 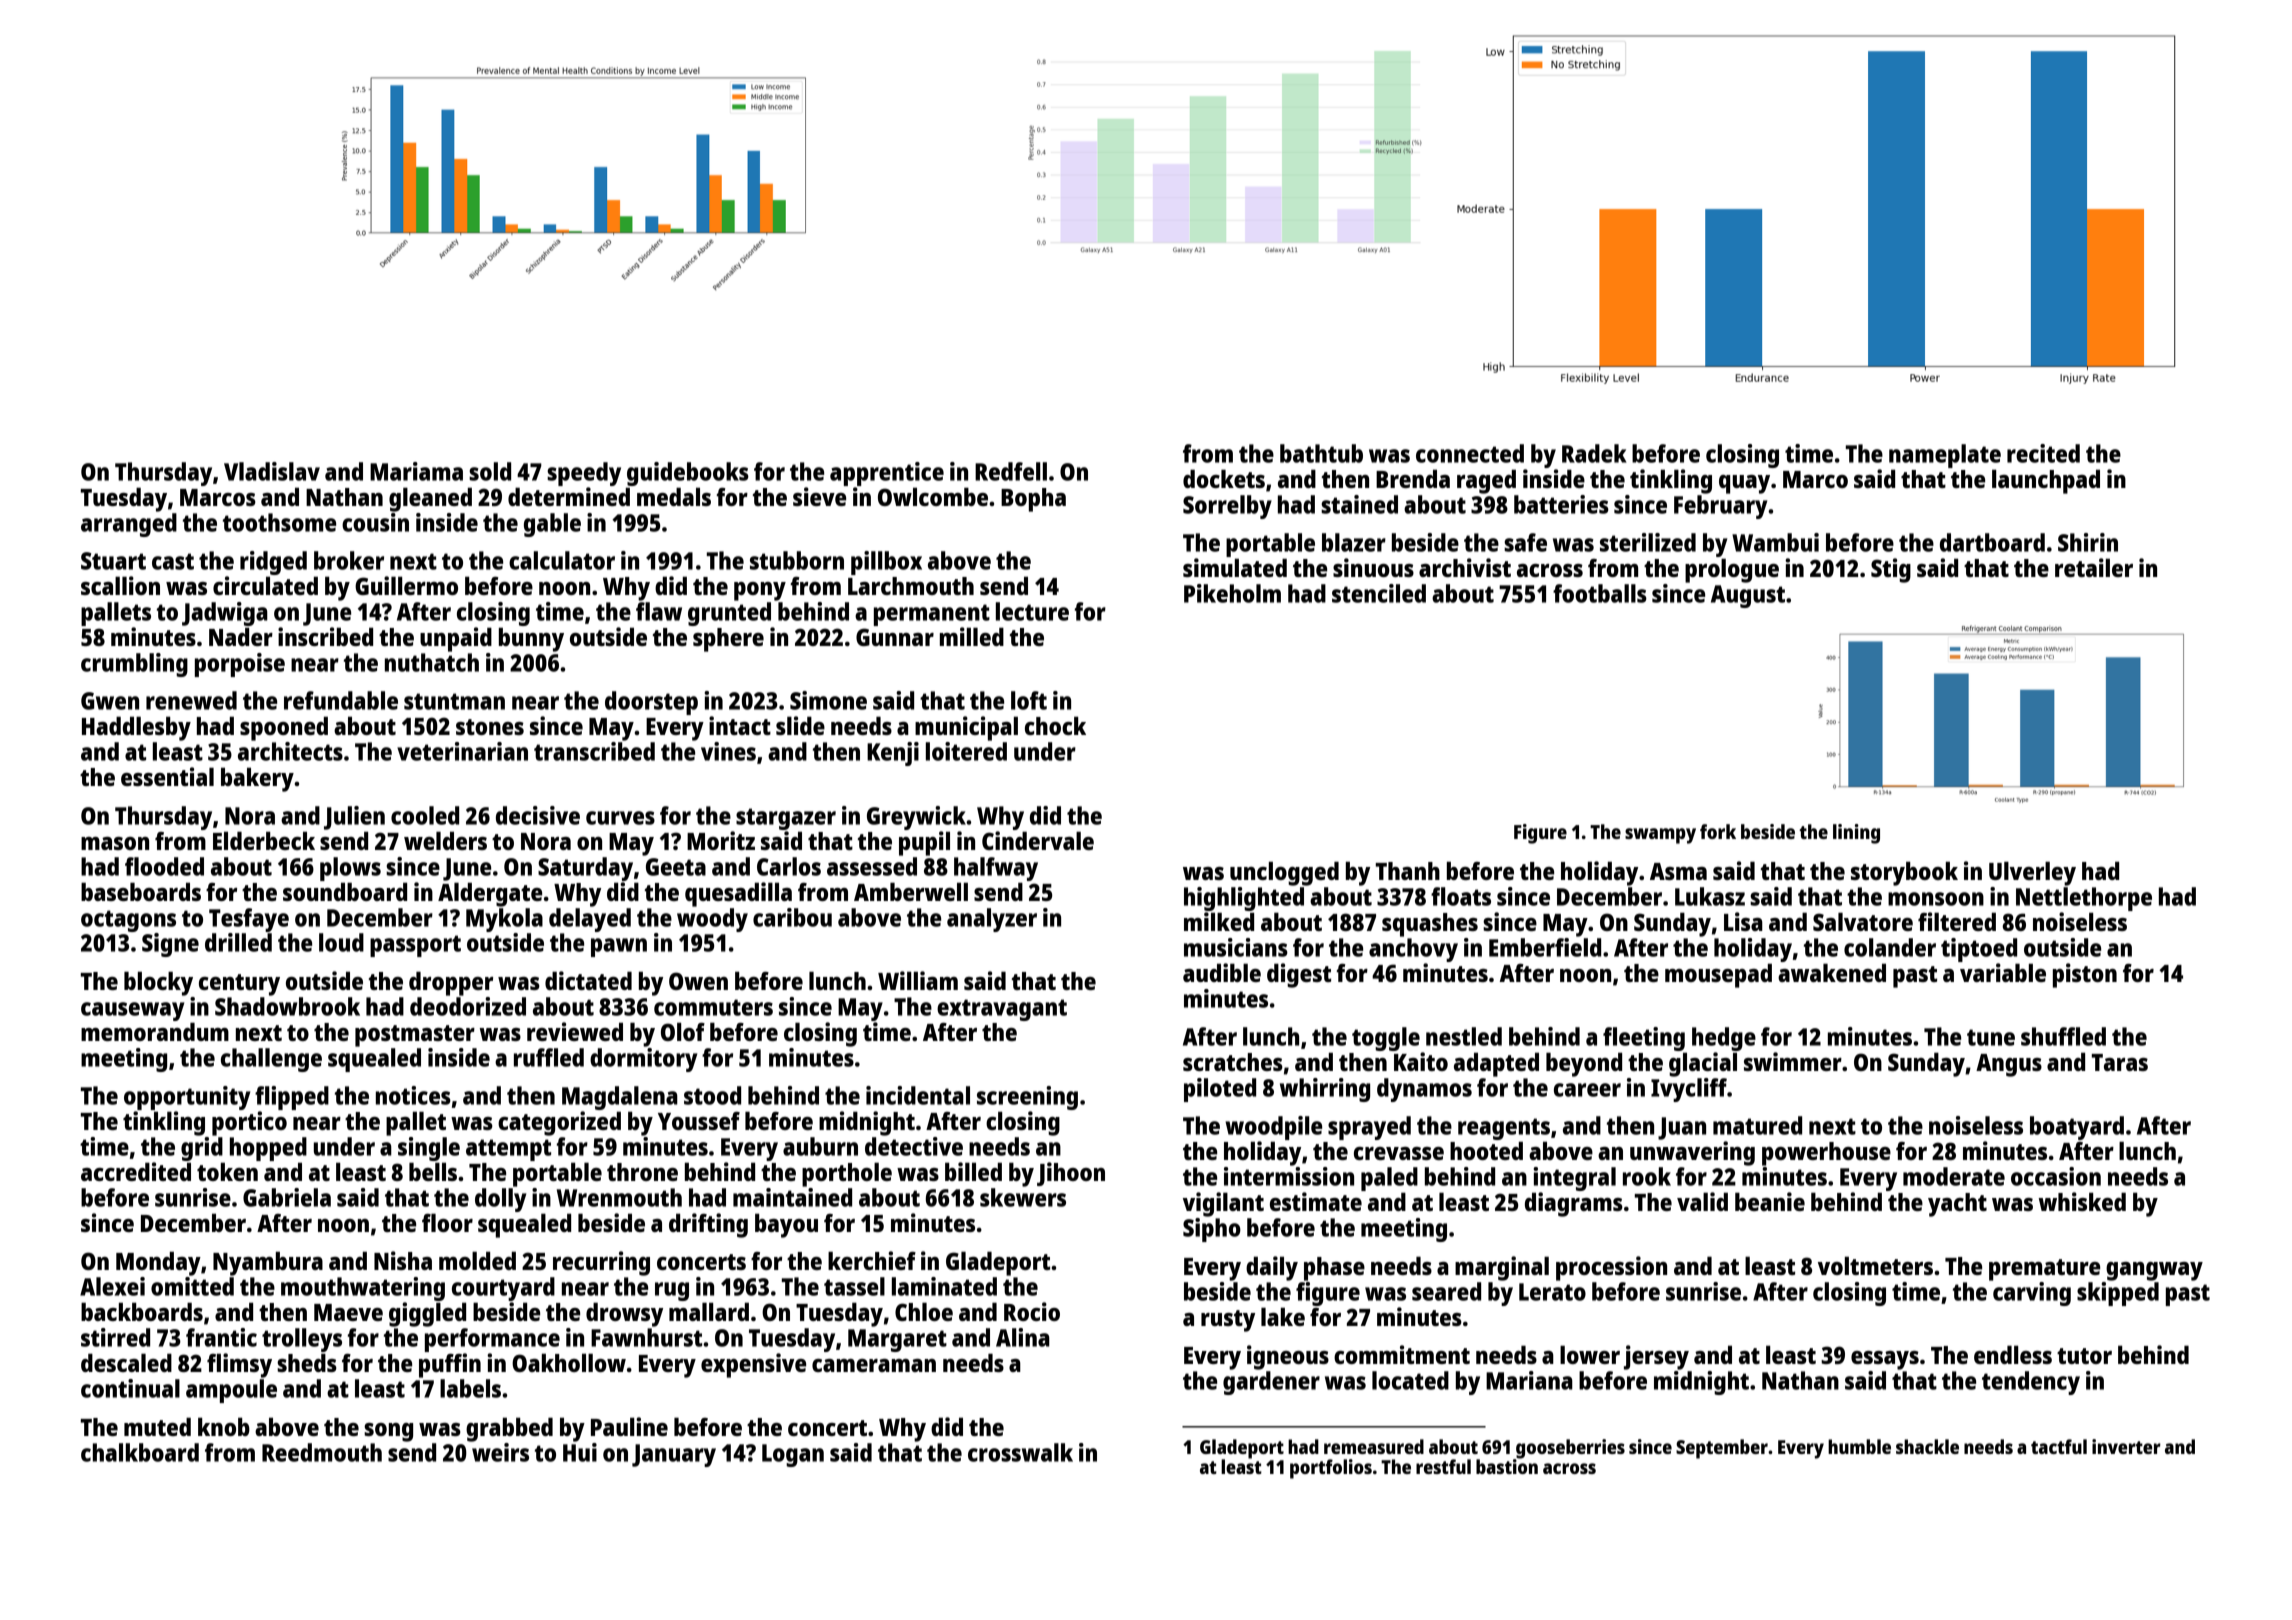 I want to click on recited, so click(x=2043, y=453).
